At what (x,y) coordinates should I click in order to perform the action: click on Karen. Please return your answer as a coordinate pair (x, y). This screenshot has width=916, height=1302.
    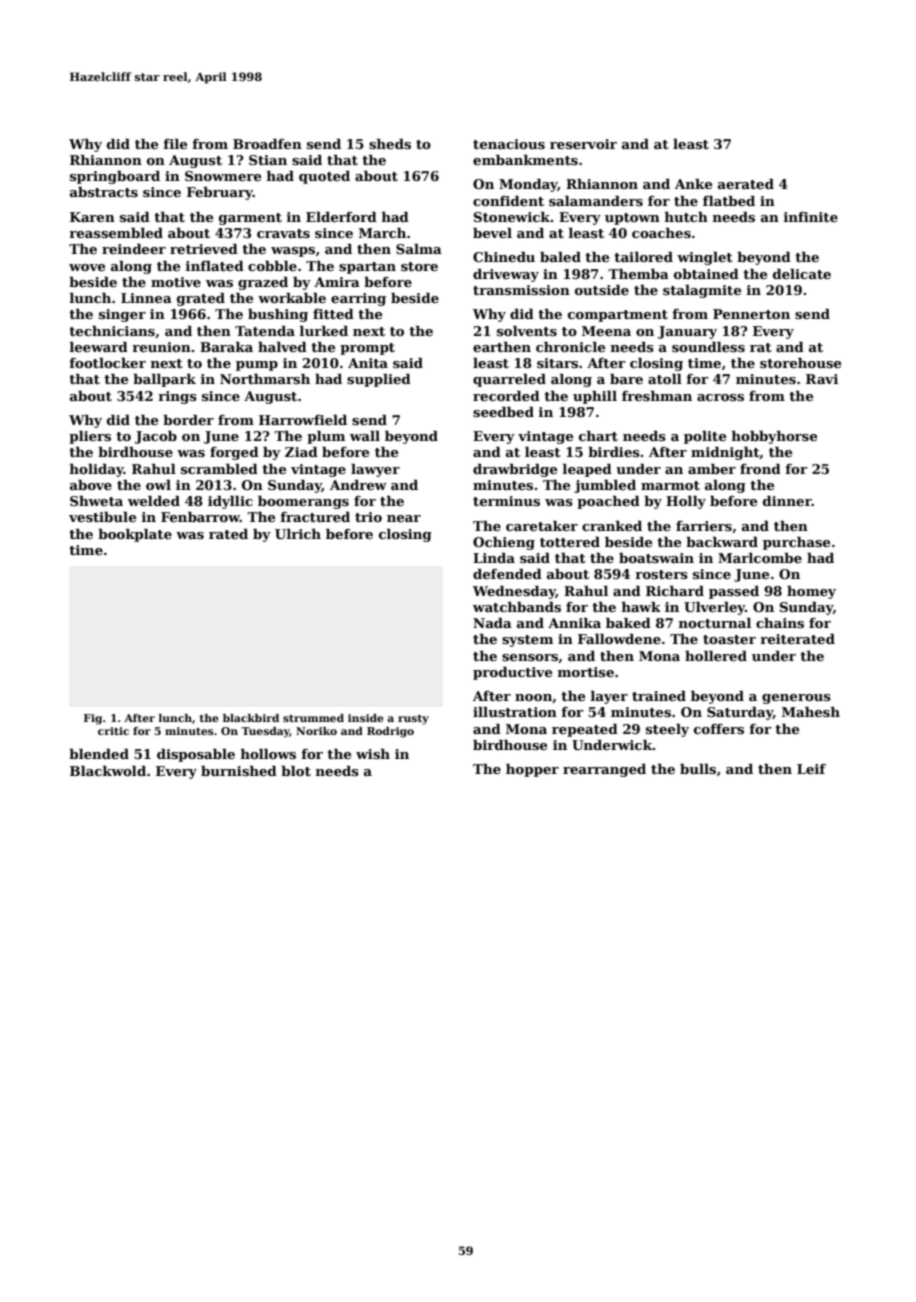
    Looking at the image, I should click on (92, 217).
